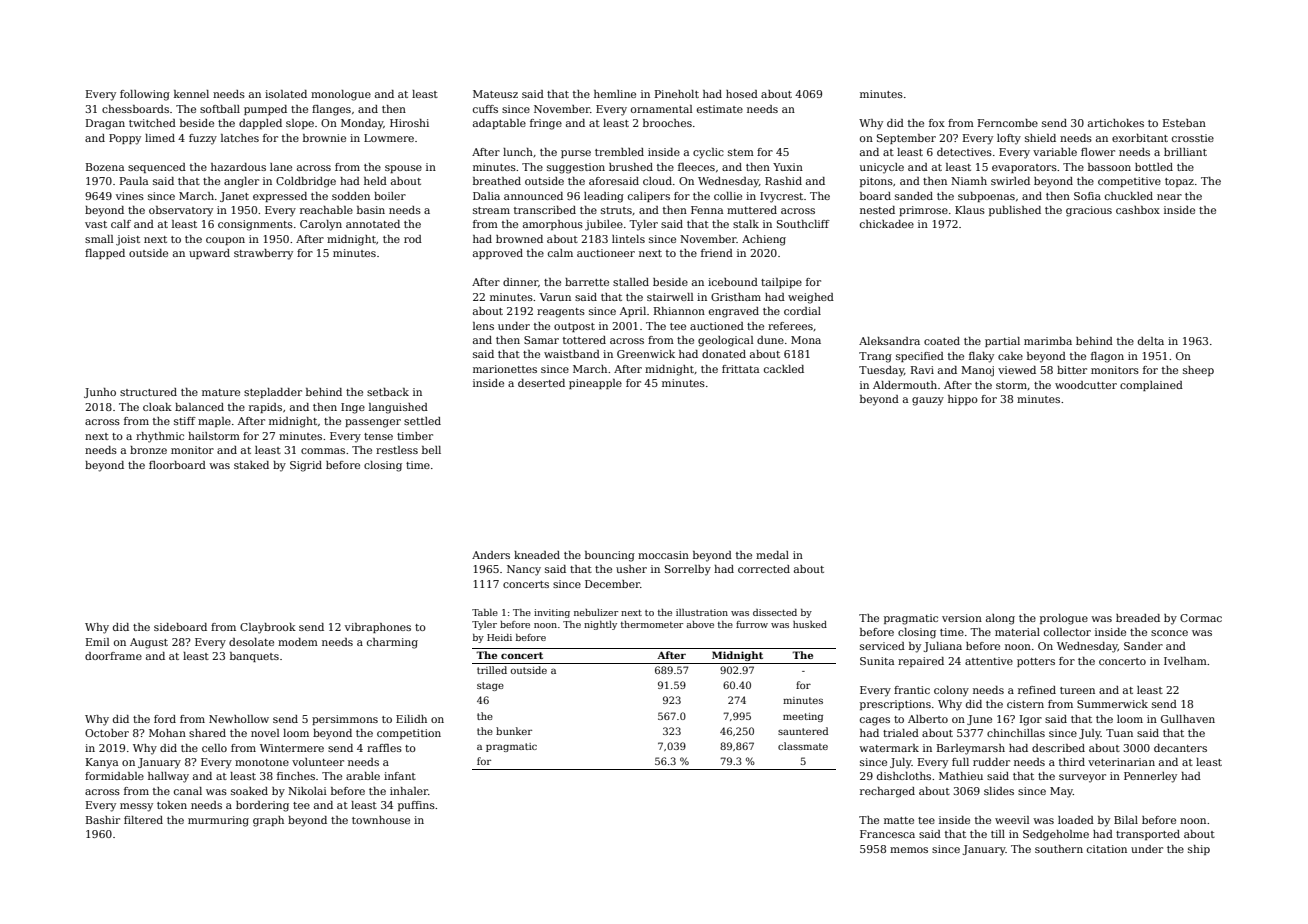 The image size is (1308, 924). I want to click on mature, so click(221, 392).
